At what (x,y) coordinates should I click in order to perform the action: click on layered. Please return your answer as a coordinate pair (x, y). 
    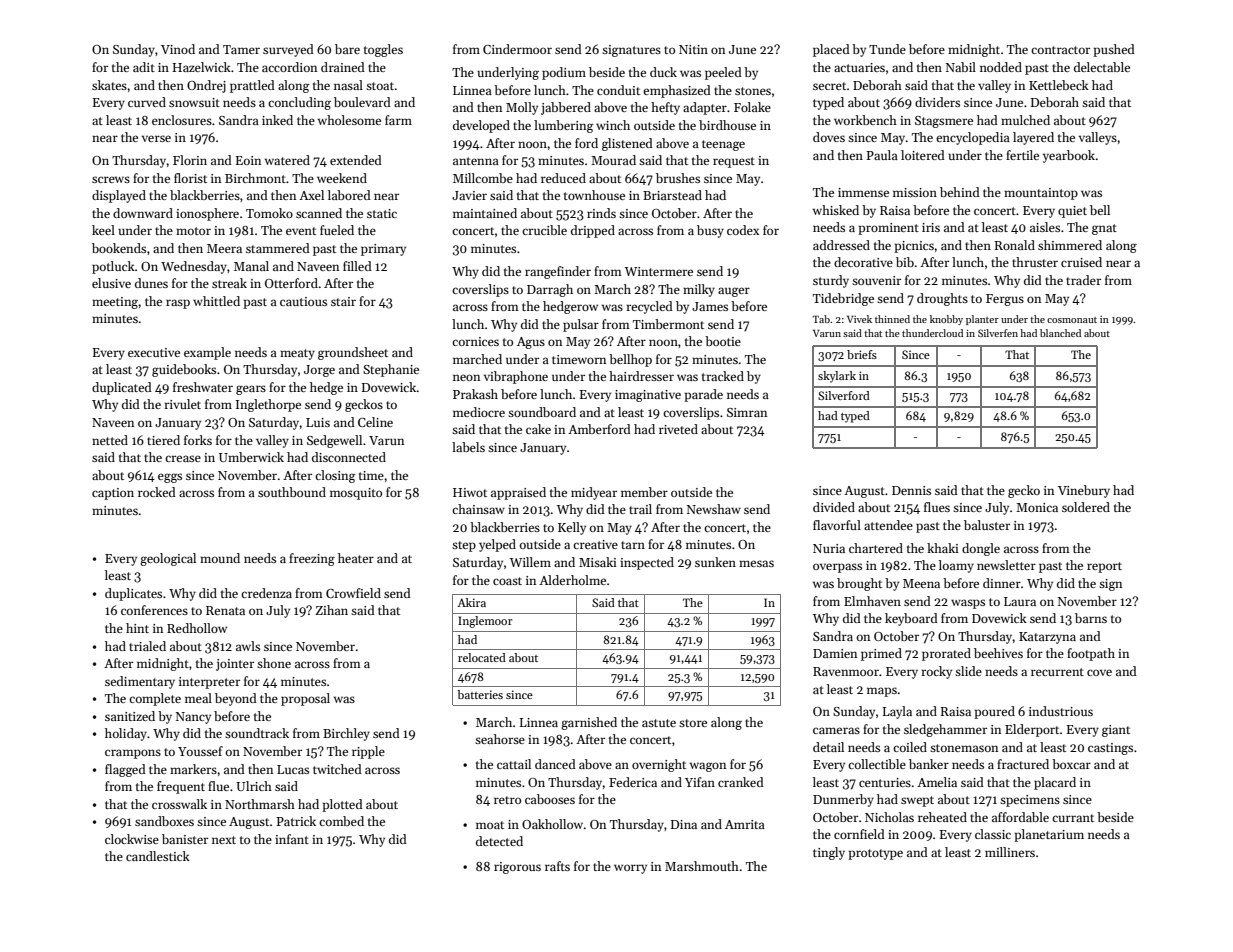
    Looking at the image, I should click on (1033, 138).
